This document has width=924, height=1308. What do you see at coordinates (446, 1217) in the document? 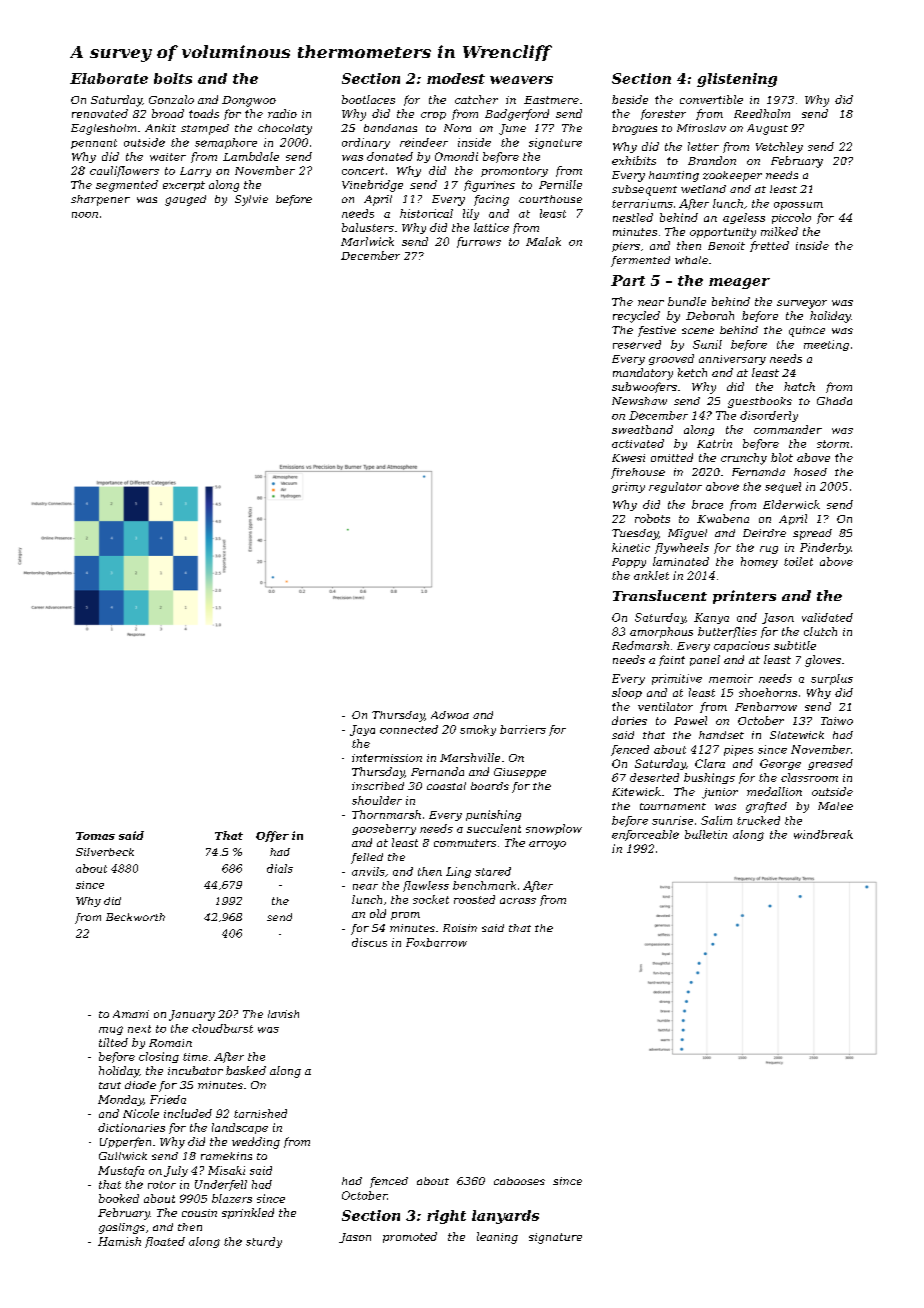
I see `right` at bounding box center [446, 1217].
